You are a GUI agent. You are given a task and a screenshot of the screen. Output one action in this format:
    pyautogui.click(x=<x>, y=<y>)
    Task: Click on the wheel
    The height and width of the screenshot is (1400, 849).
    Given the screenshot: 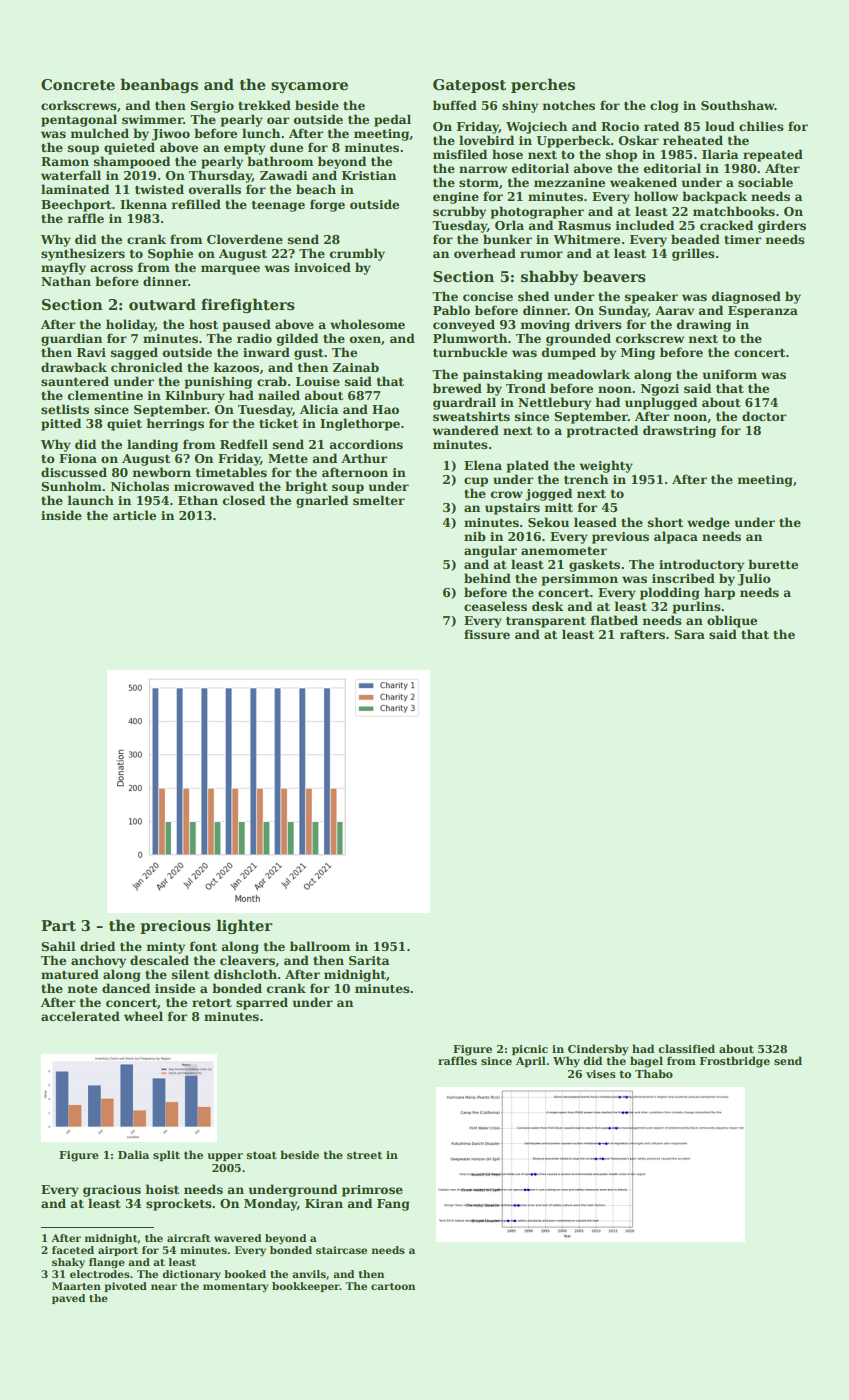 What is the action you would take?
    pyautogui.click(x=143, y=1016)
